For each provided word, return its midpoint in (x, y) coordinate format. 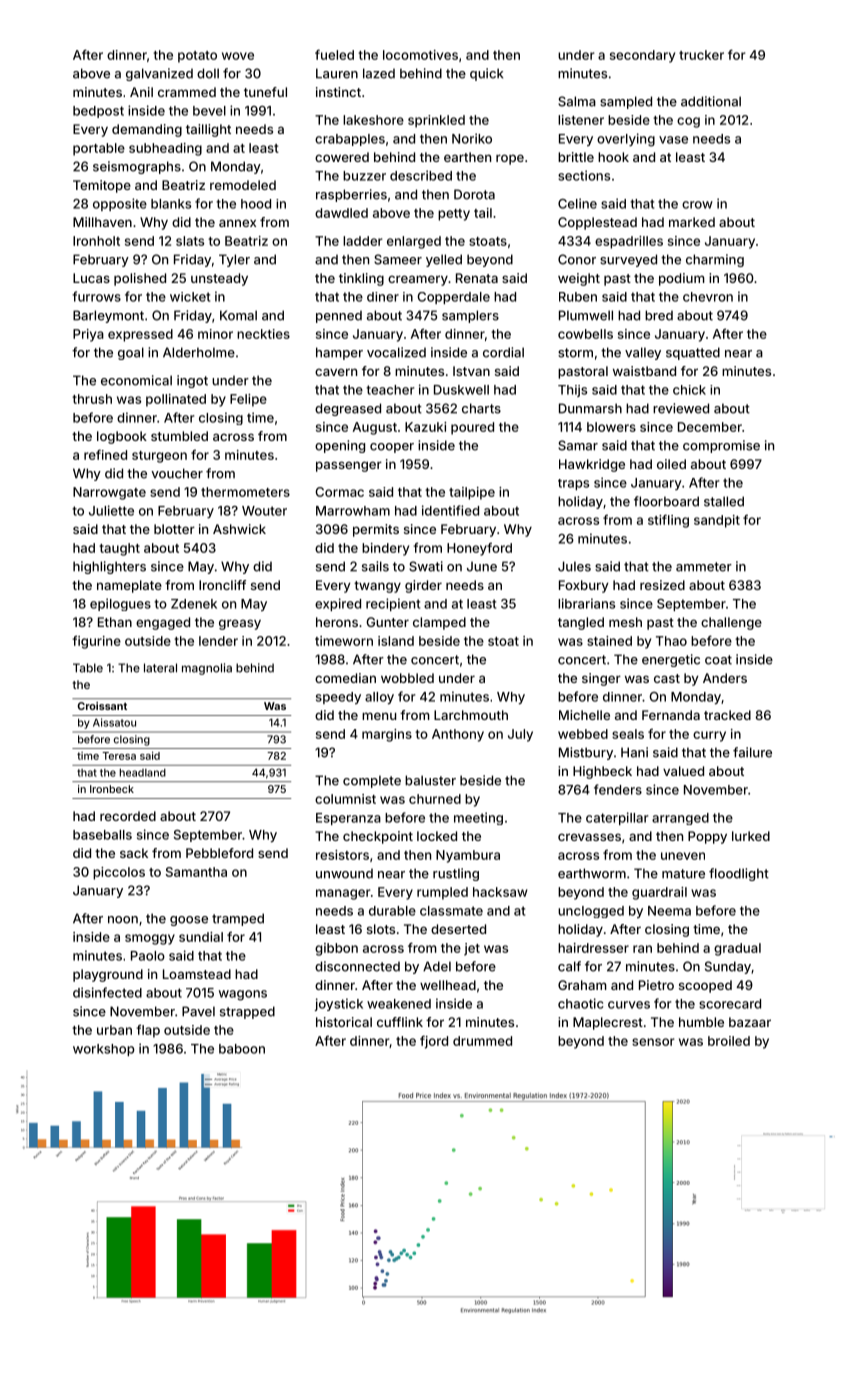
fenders (618, 789)
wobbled (407, 678)
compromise (721, 446)
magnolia (207, 669)
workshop (104, 1050)
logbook (122, 437)
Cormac (340, 492)
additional (711, 101)
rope (510, 159)
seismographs (137, 167)
